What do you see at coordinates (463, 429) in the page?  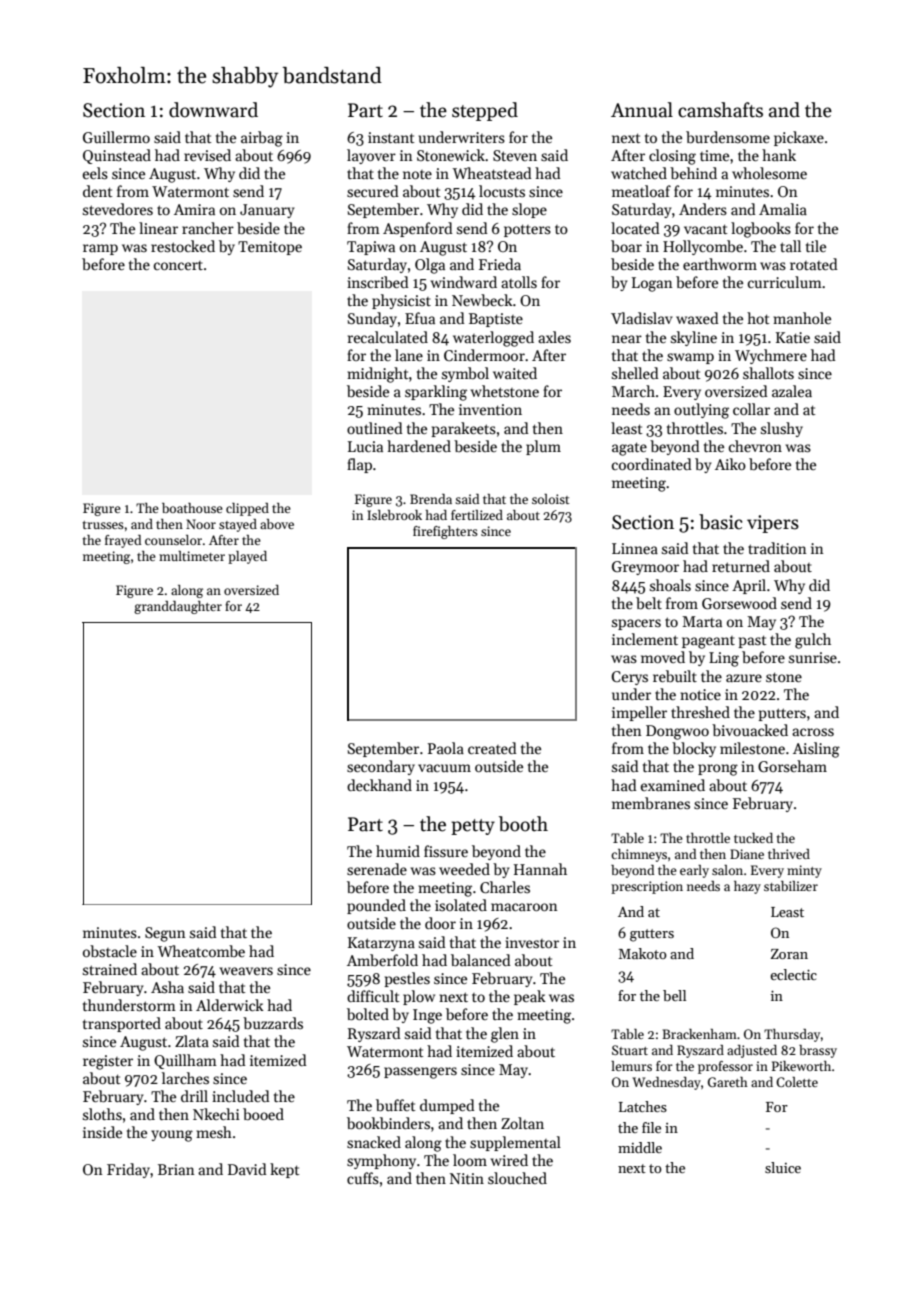 I see `parakeets` at bounding box center [463, 429].
